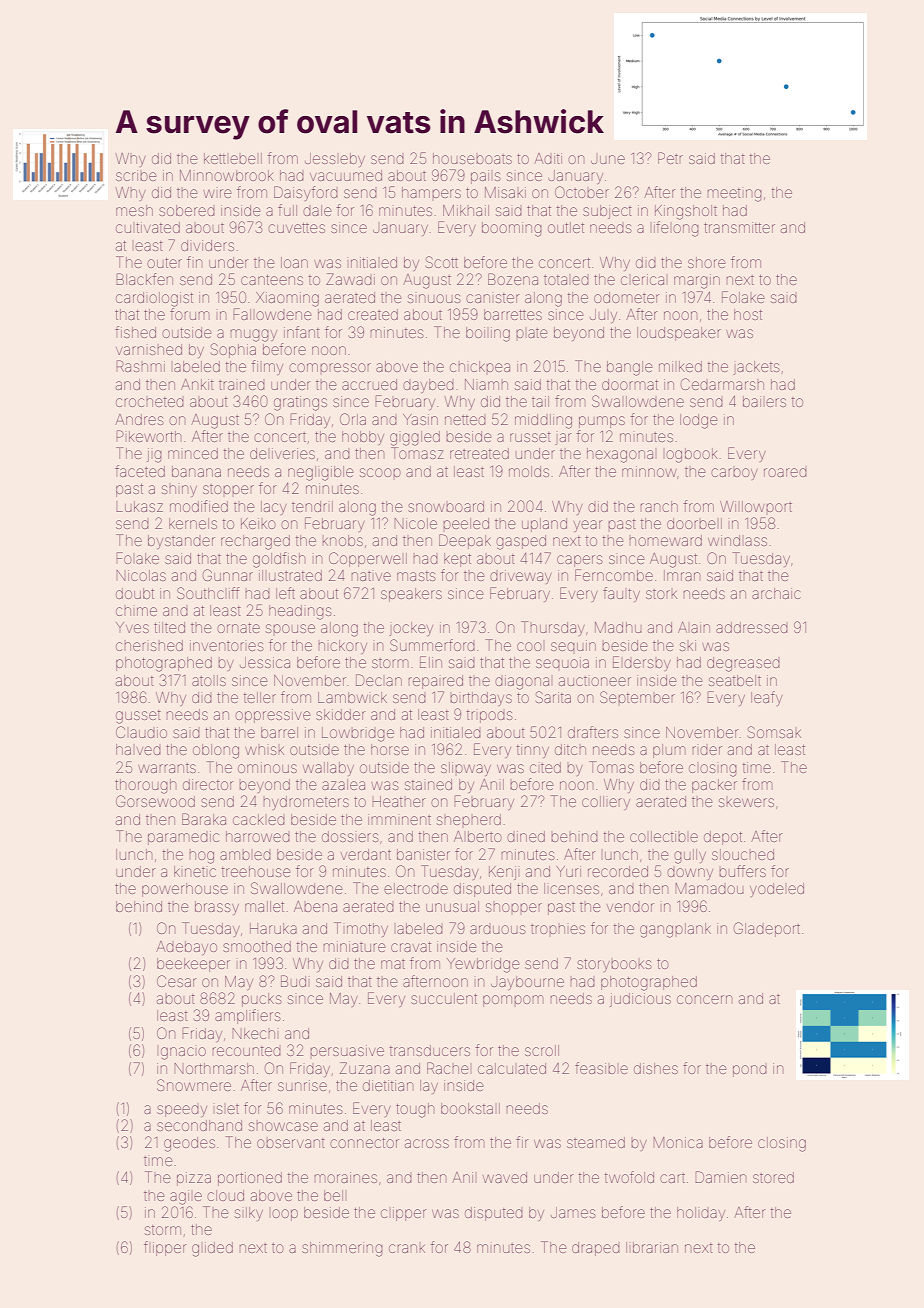 This page has height=1308, width=924. What do you see at coordinates (136, 175) in the page?
I see `scribe` at bounding box center [136, 175].
